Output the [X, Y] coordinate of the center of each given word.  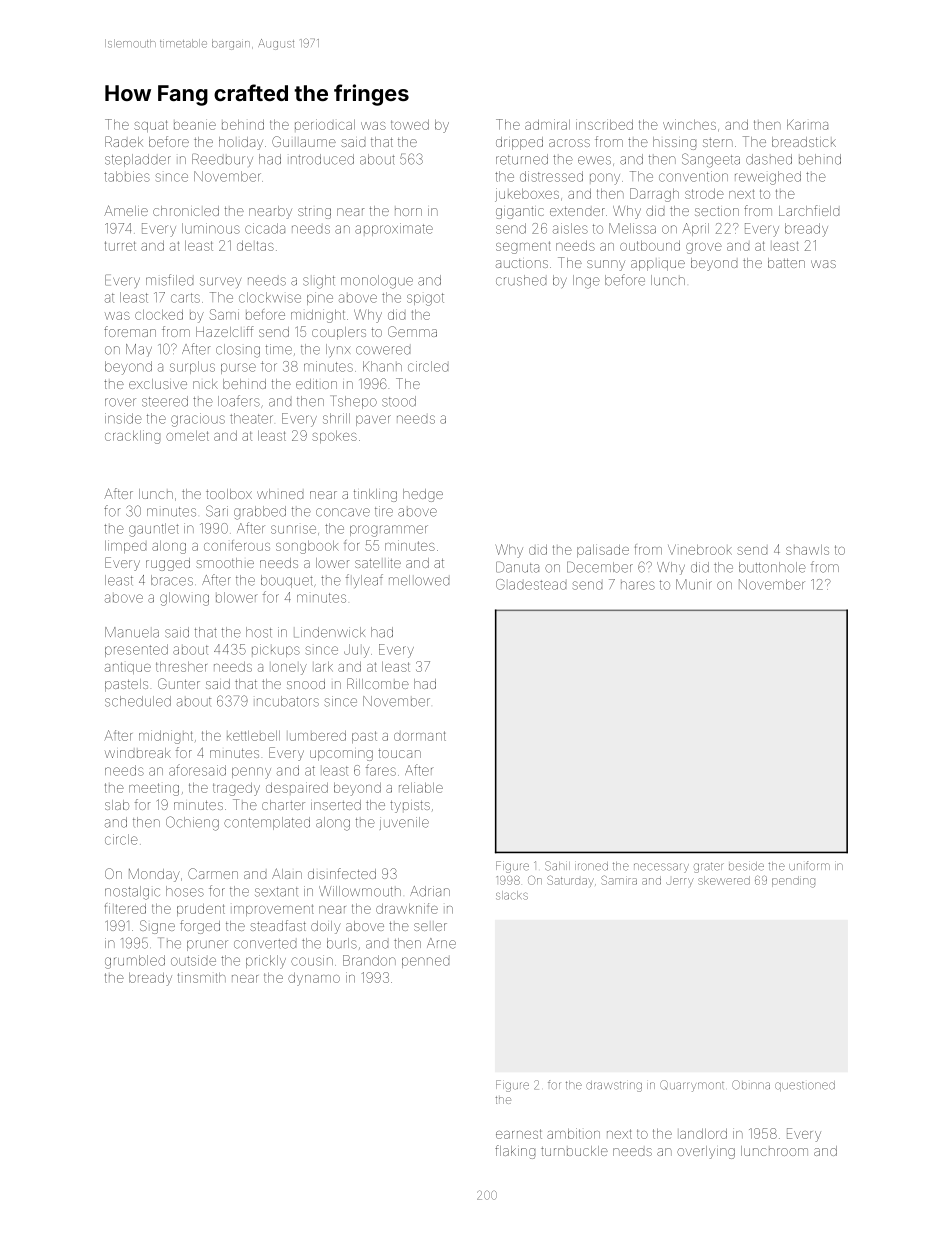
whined [280, 494]
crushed [521, 280]
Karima [807, 124]
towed [410, 125]
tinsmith [202, 978]
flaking [515, 1152]
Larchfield [809, 210]
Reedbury [222, 160]
